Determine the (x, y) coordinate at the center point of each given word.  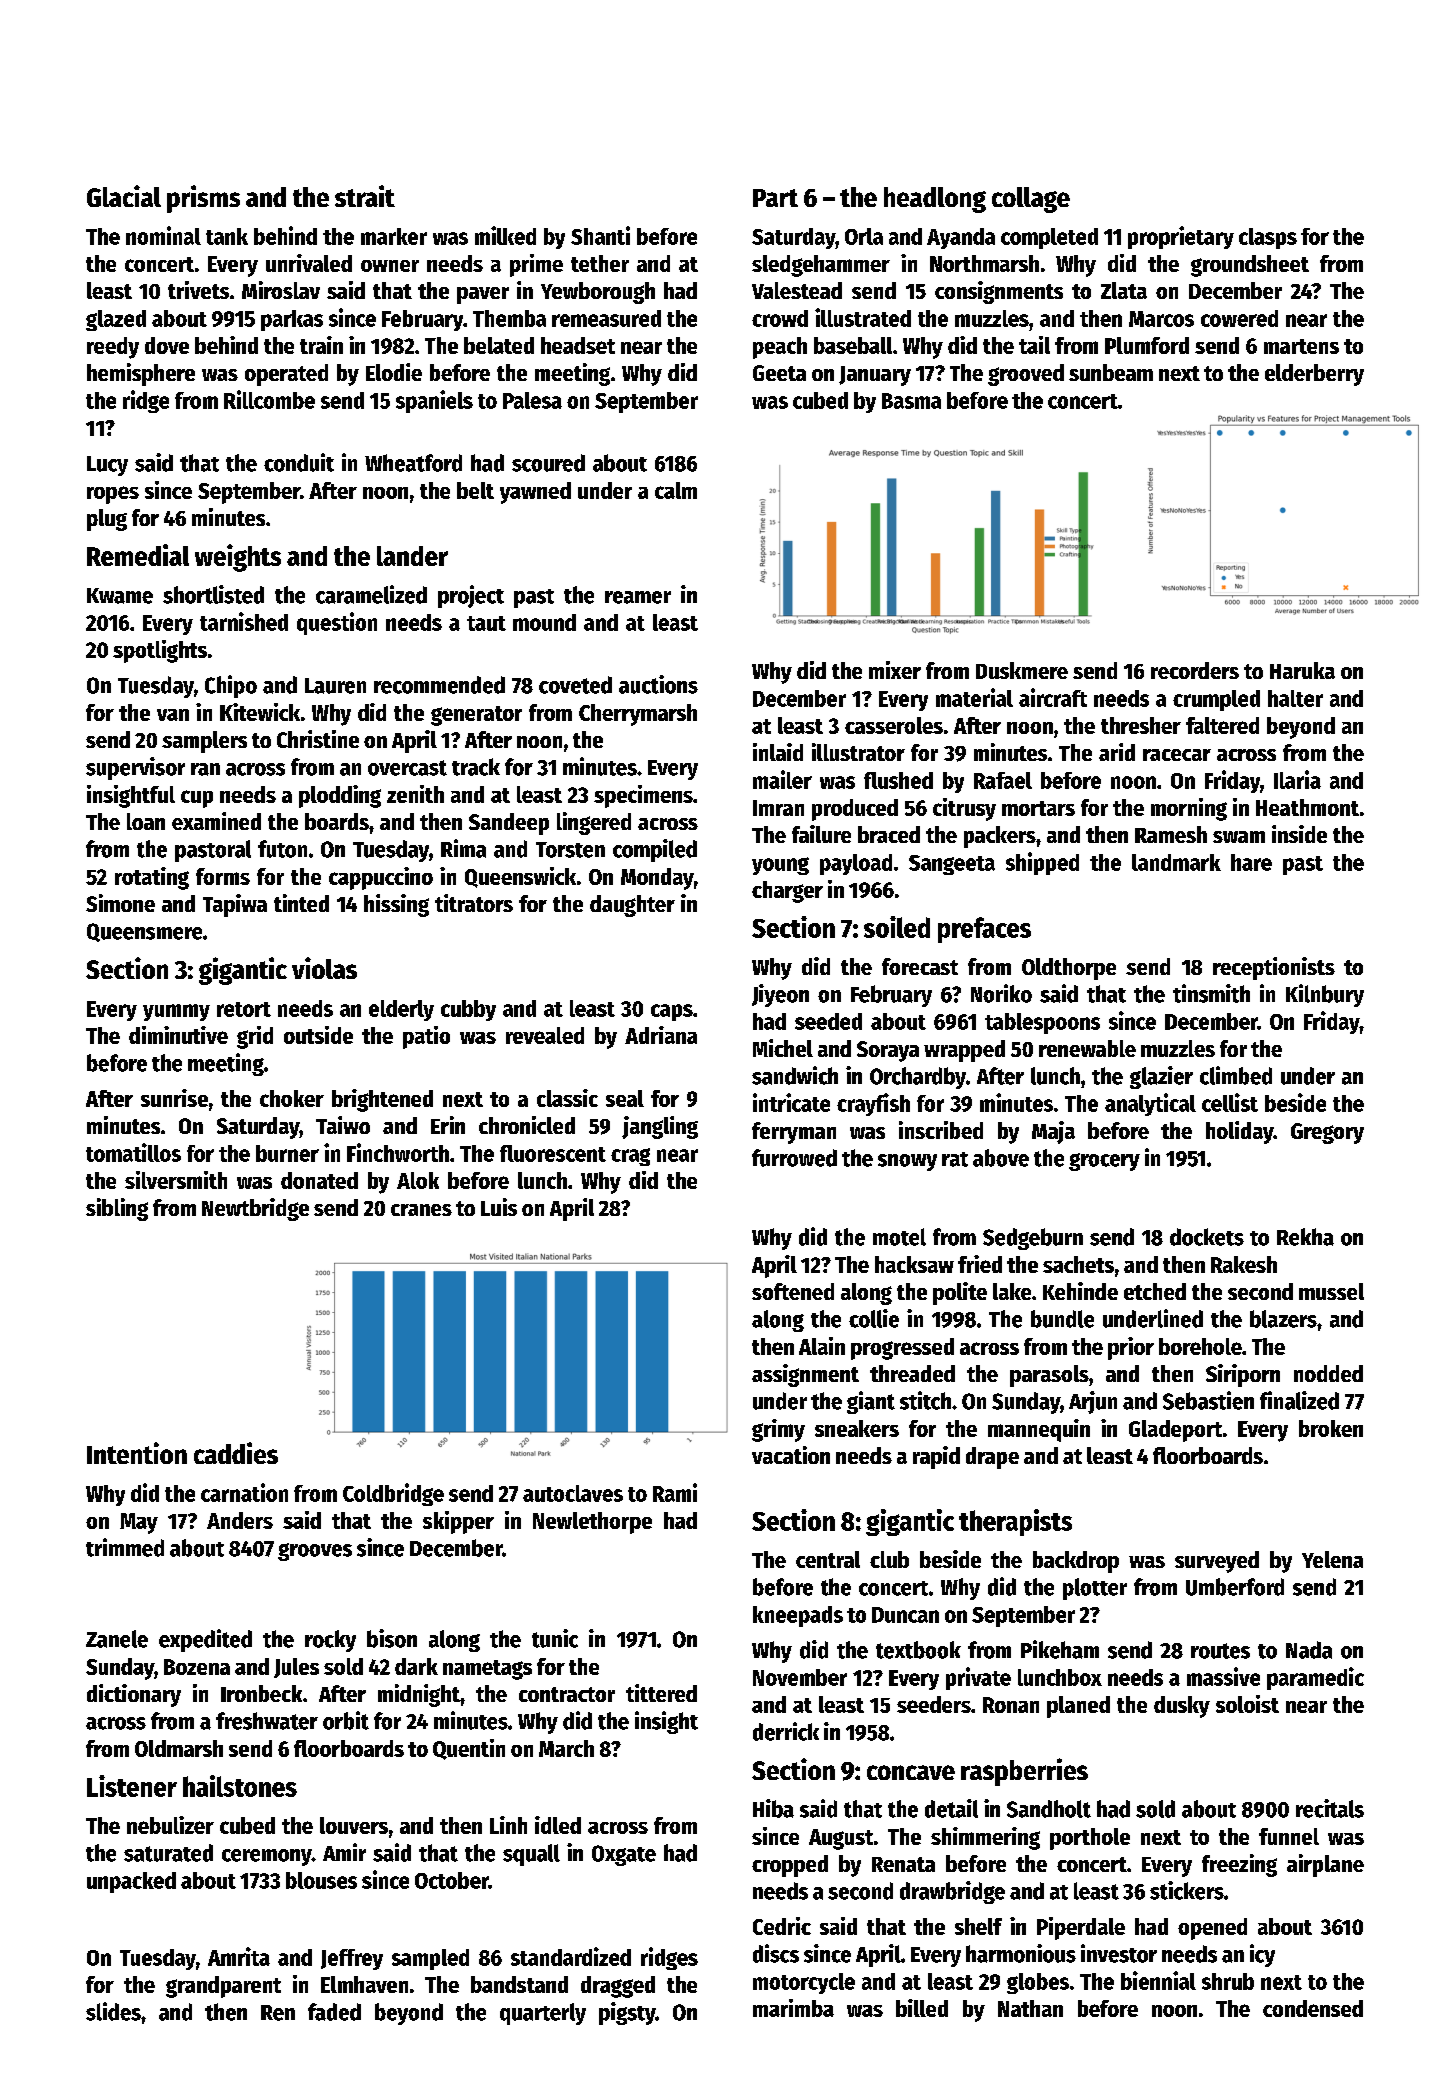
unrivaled (309, 263)
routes (1220, 1651)
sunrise (174, 1098)
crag (630, 1157)
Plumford (1147, 345)
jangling (660, 1127)
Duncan (905, 1615)
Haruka (1302, 670)
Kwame (120, 596)
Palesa (532, 400)
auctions (658, 684)
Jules (296, 1668)
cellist (1230, 1102)
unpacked (131, 1882)
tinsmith (1211, 993)
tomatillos (133, 1152)
